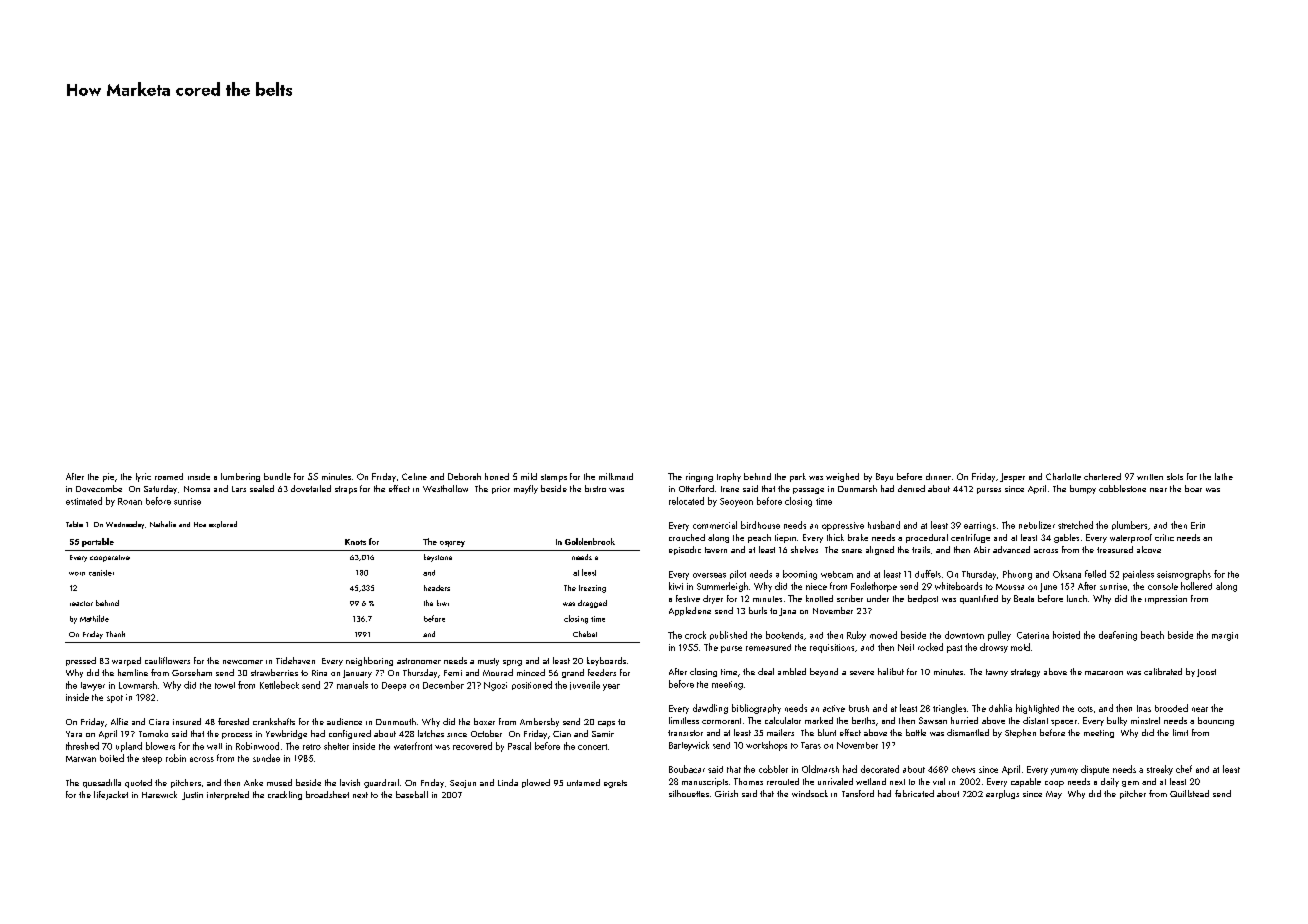  Describe the element at coordinates (927, 538) in the page. I see `procedural` at that location.
